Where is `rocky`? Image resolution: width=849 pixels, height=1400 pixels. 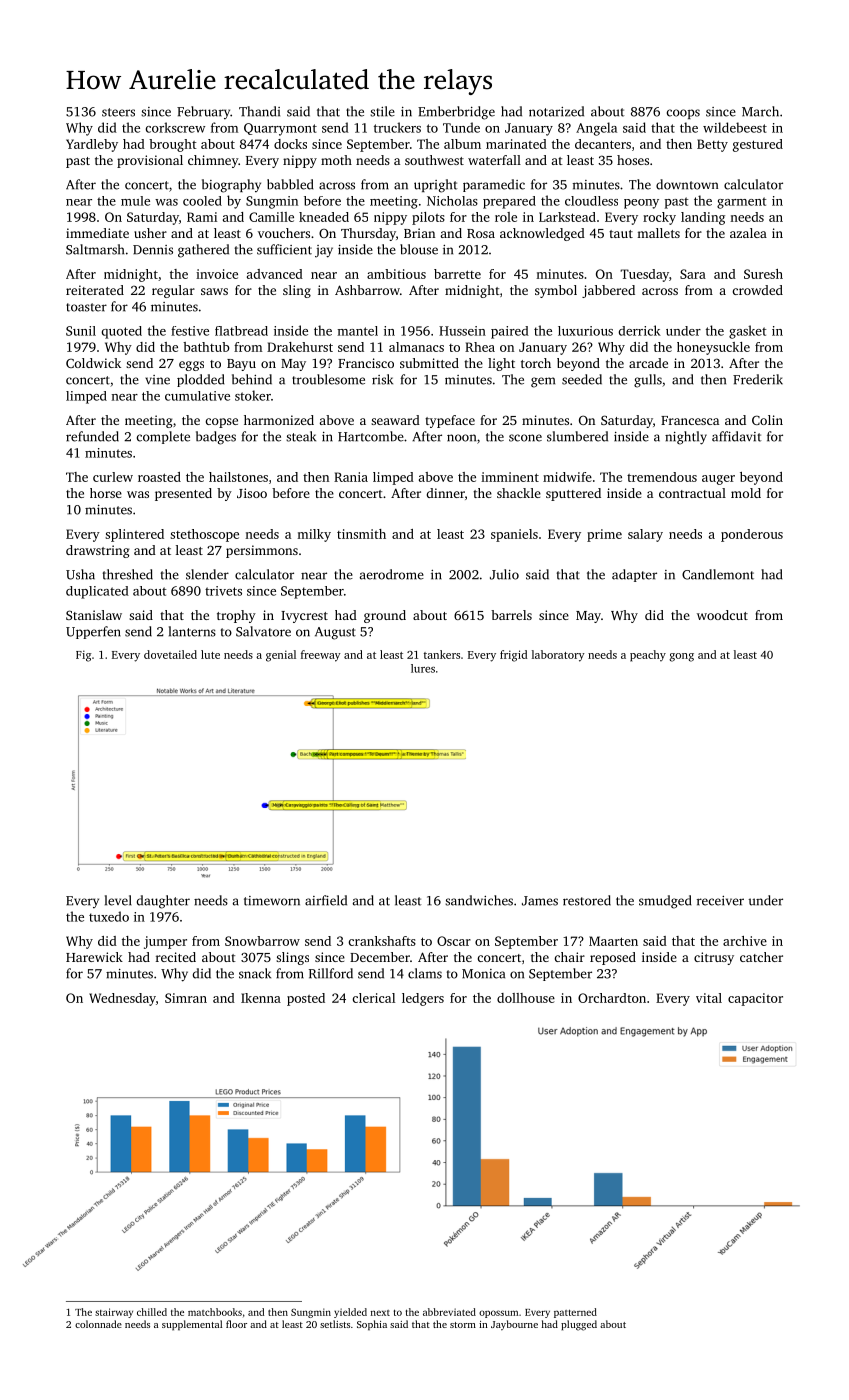 rocky is located at coordinates (659, 218).
